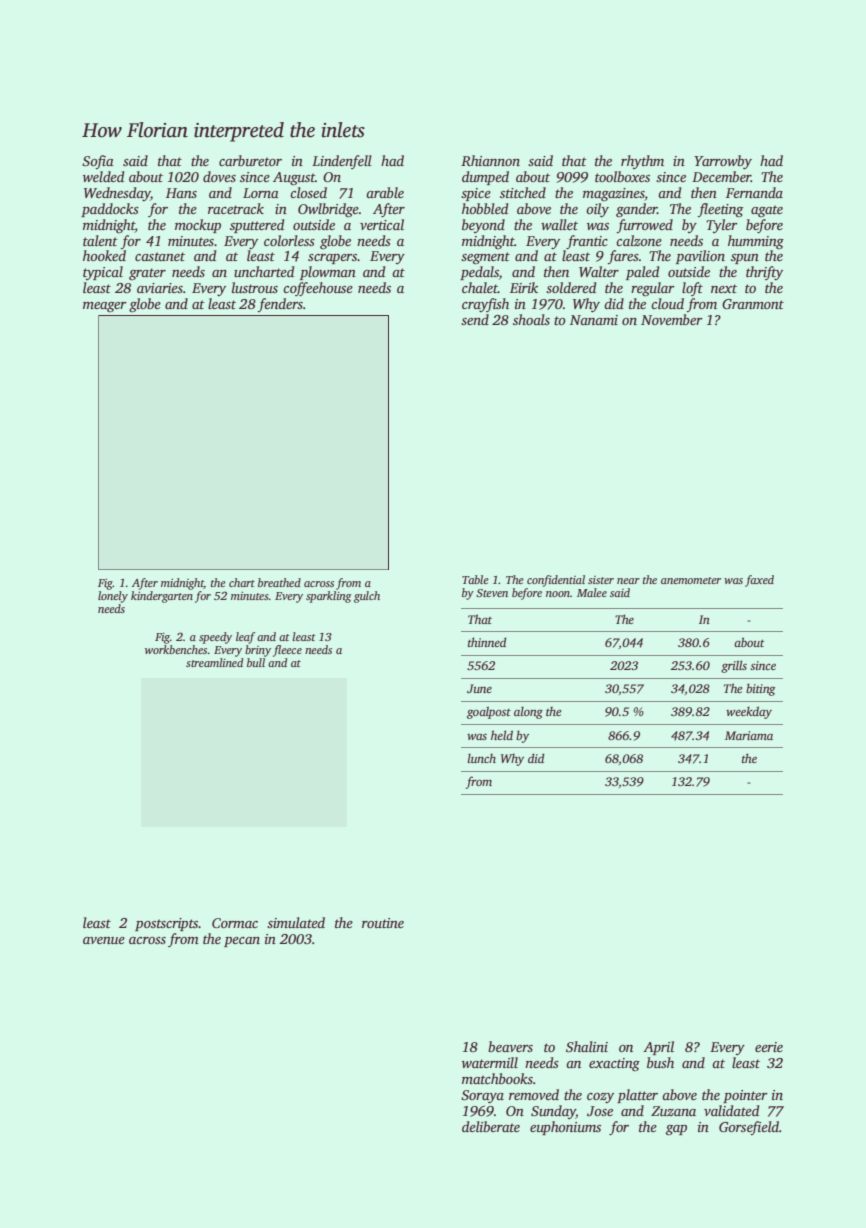  I want to click on pecan, so click(242, 942).
